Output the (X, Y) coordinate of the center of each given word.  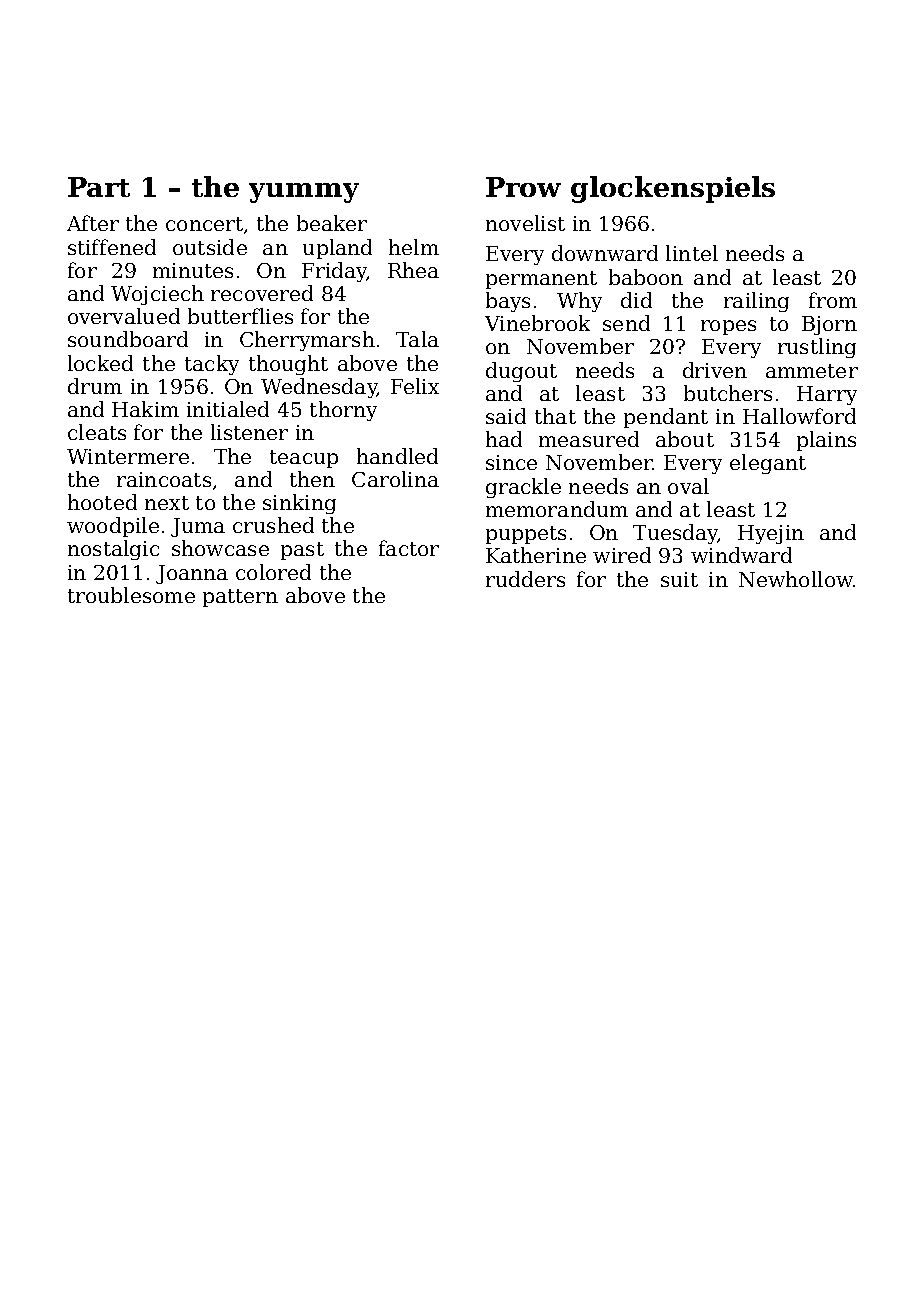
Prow (523, 187)
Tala (417, 339)
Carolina (395, 479)
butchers (728, 393)
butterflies (240, 316)
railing (756, 302)
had (504, 439)
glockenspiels (673, 189)
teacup (304, 459)
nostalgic (113, 550)
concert (204, 224)
